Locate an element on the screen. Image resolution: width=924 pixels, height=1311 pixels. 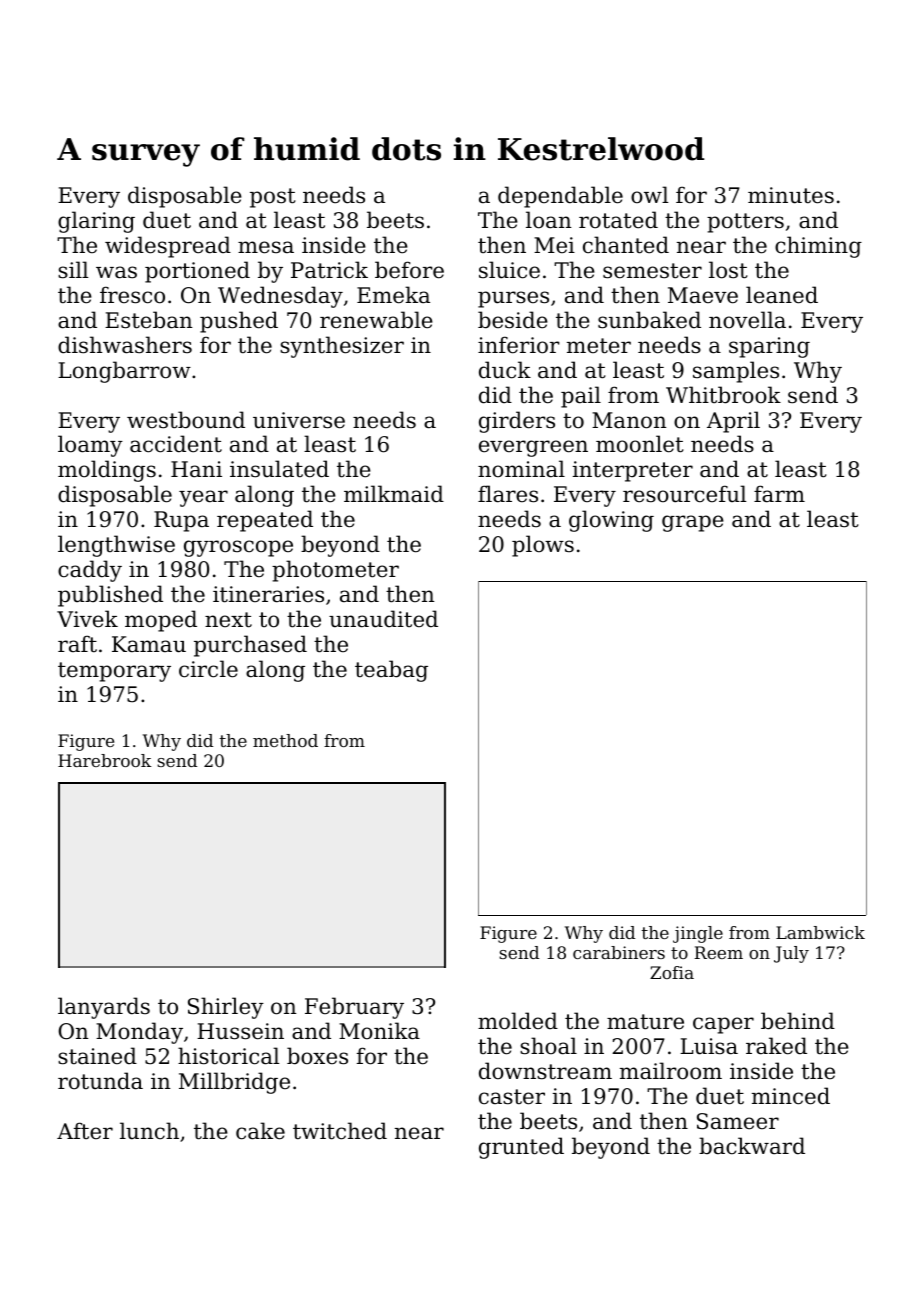
method is located at coordinates (285, 740).
